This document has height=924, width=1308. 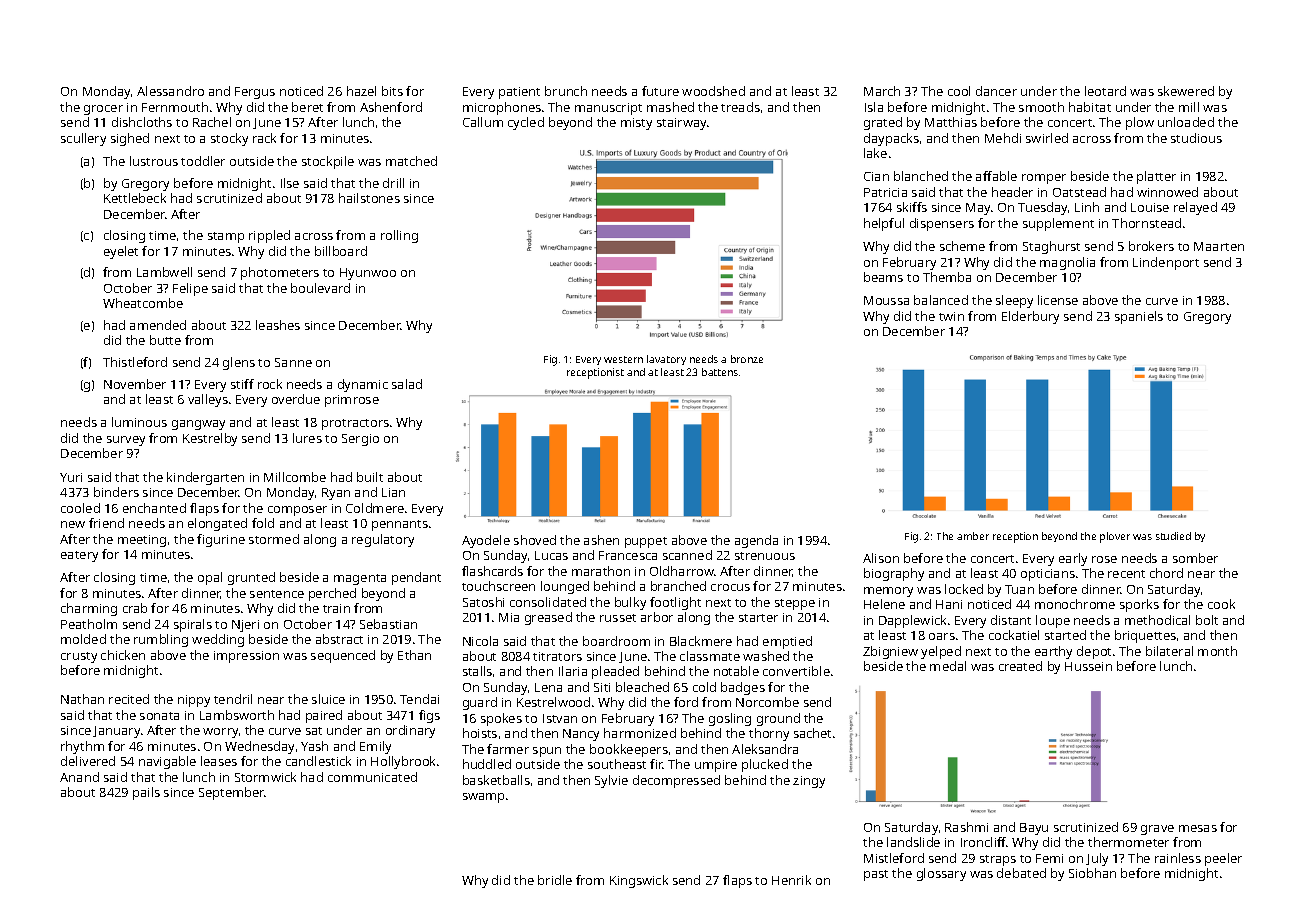 What do you see at coordinates (555, 880) in the document?
I see `bridle` at bounding box center [555, 880].
